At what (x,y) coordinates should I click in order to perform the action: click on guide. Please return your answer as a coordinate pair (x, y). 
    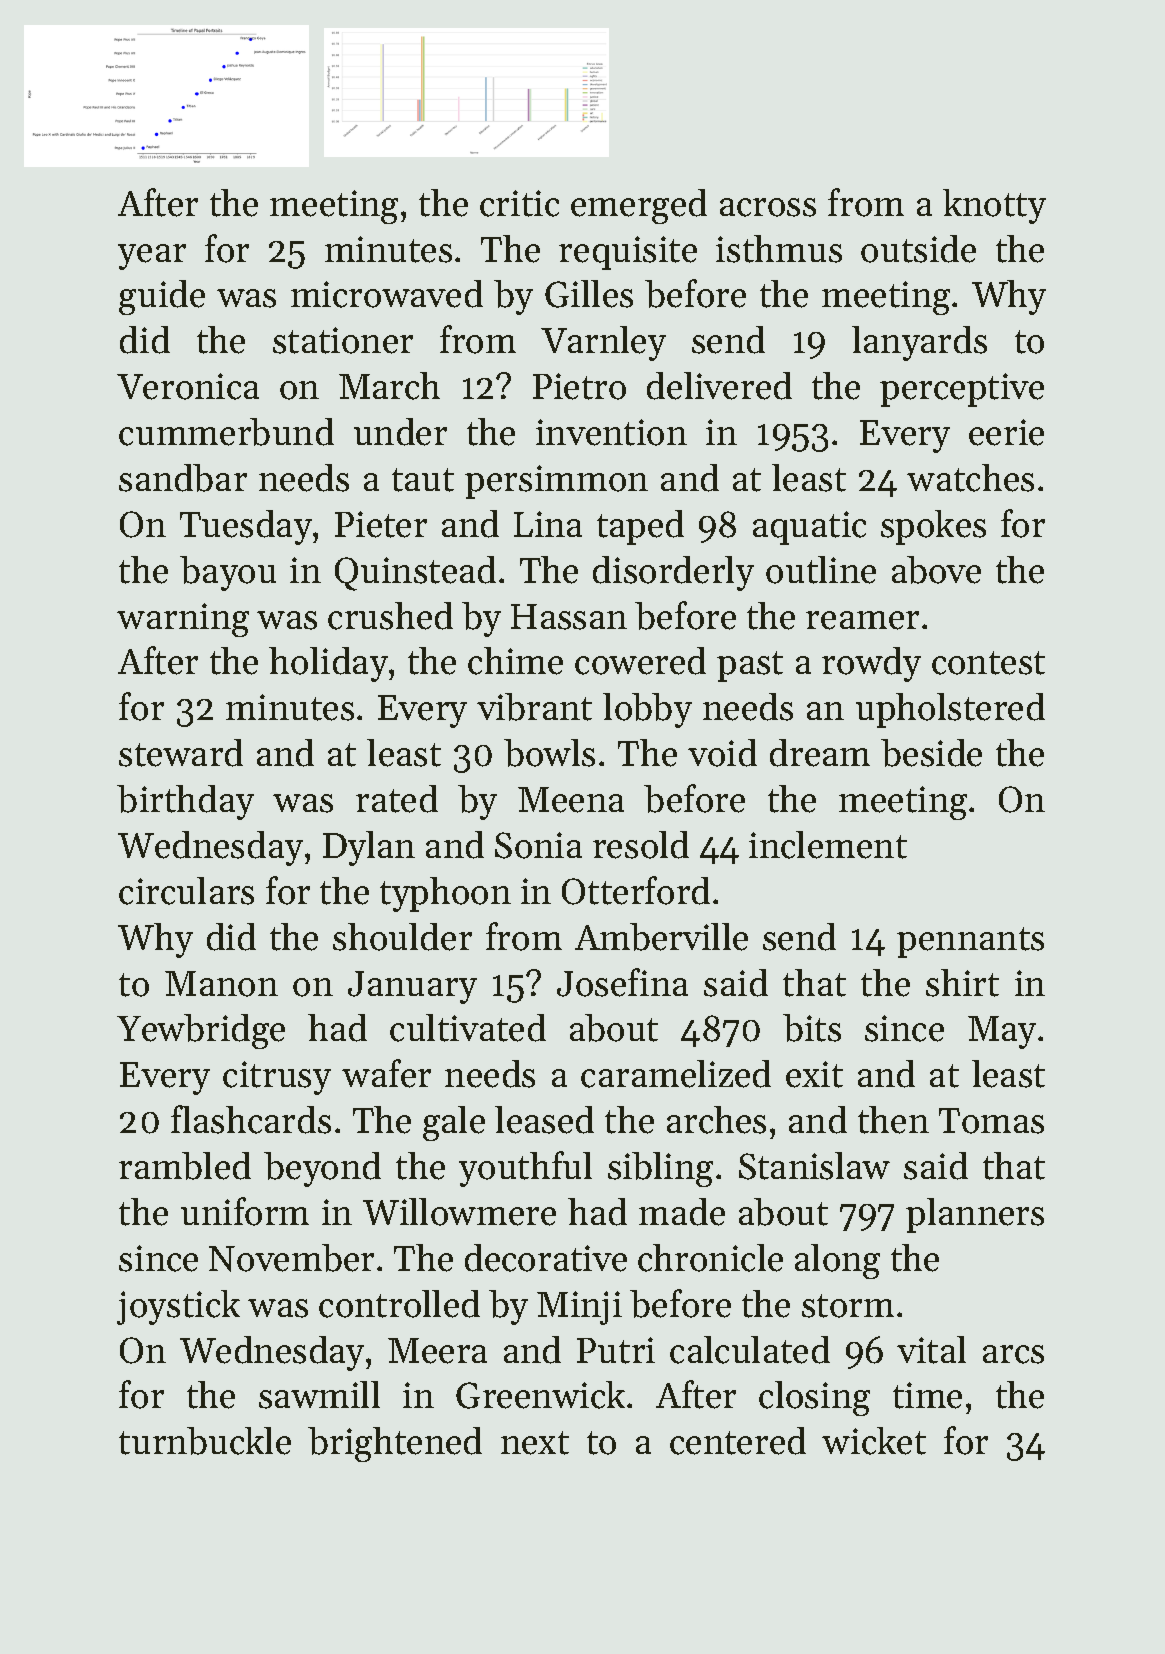
    Looking at the image, I should click on (162, 297).
